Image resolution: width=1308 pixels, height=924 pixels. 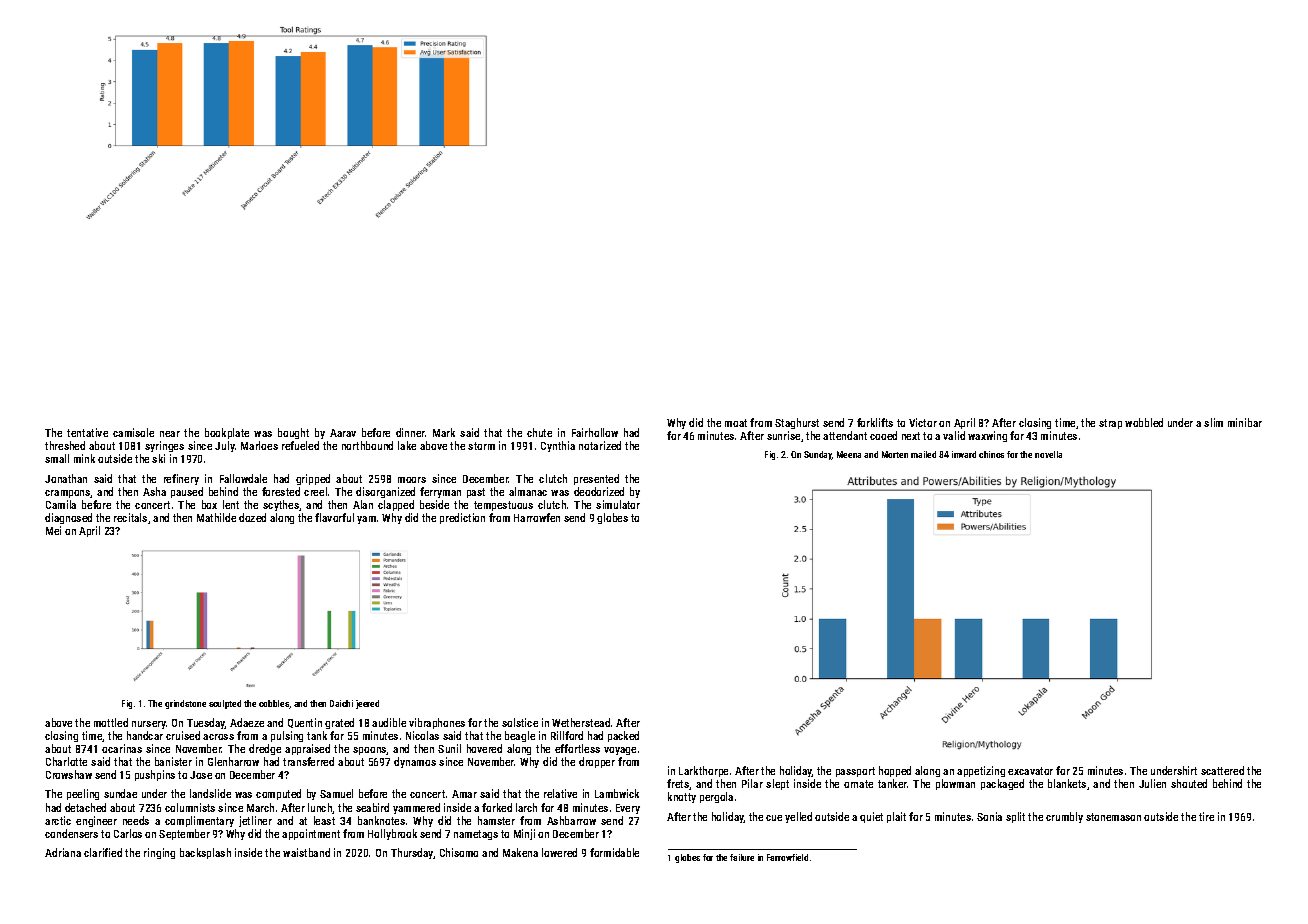 I want to click on Mei, so click(x=53, y=530).
